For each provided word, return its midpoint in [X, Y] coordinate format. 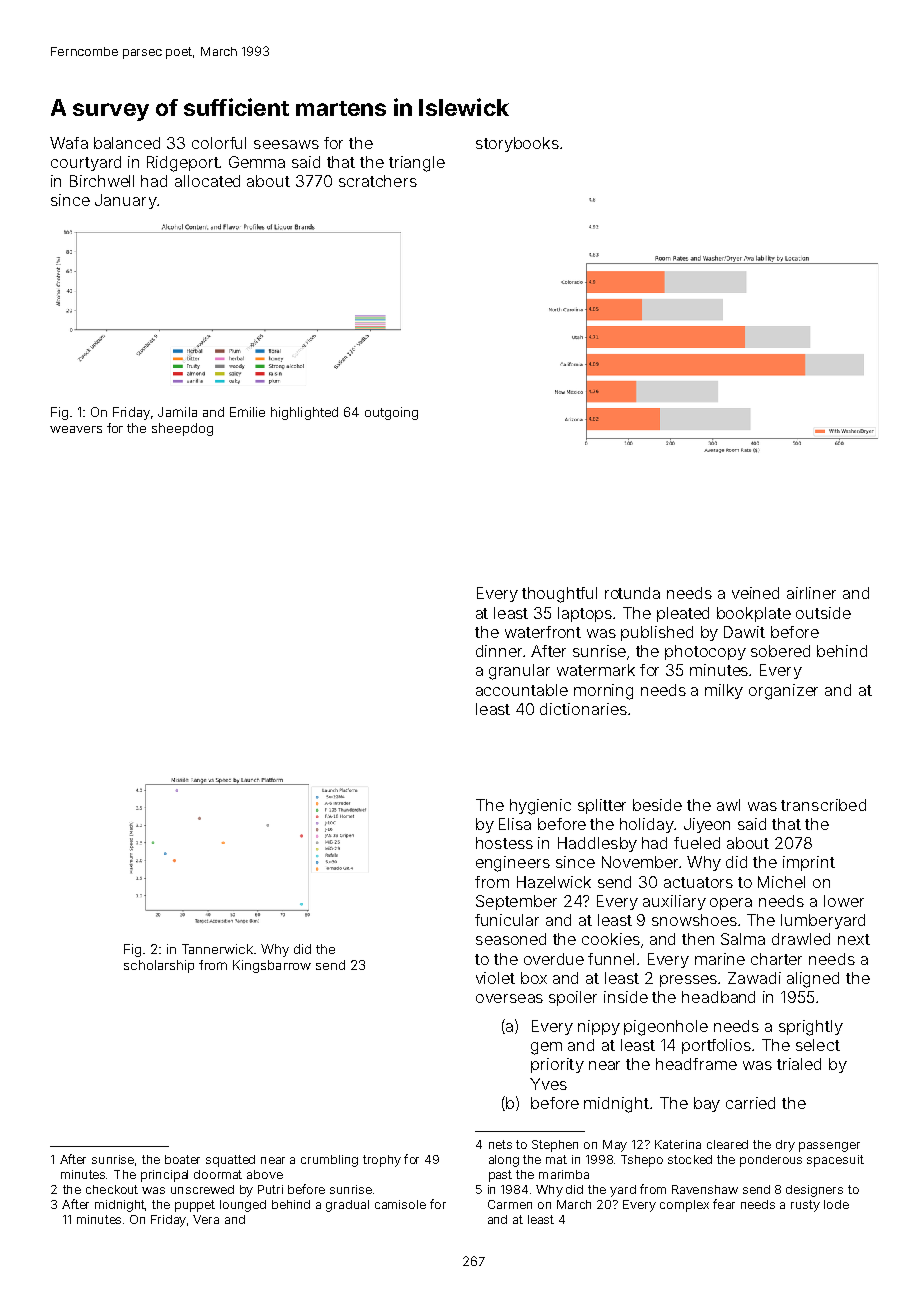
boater [182, 1159]
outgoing [391, 413]
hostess [504, 843]
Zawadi [754, 978]
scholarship [159, 966]
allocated [207, 181]
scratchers [378, 181]
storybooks [517, 144]
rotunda [632, 593]
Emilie [247, 412]
